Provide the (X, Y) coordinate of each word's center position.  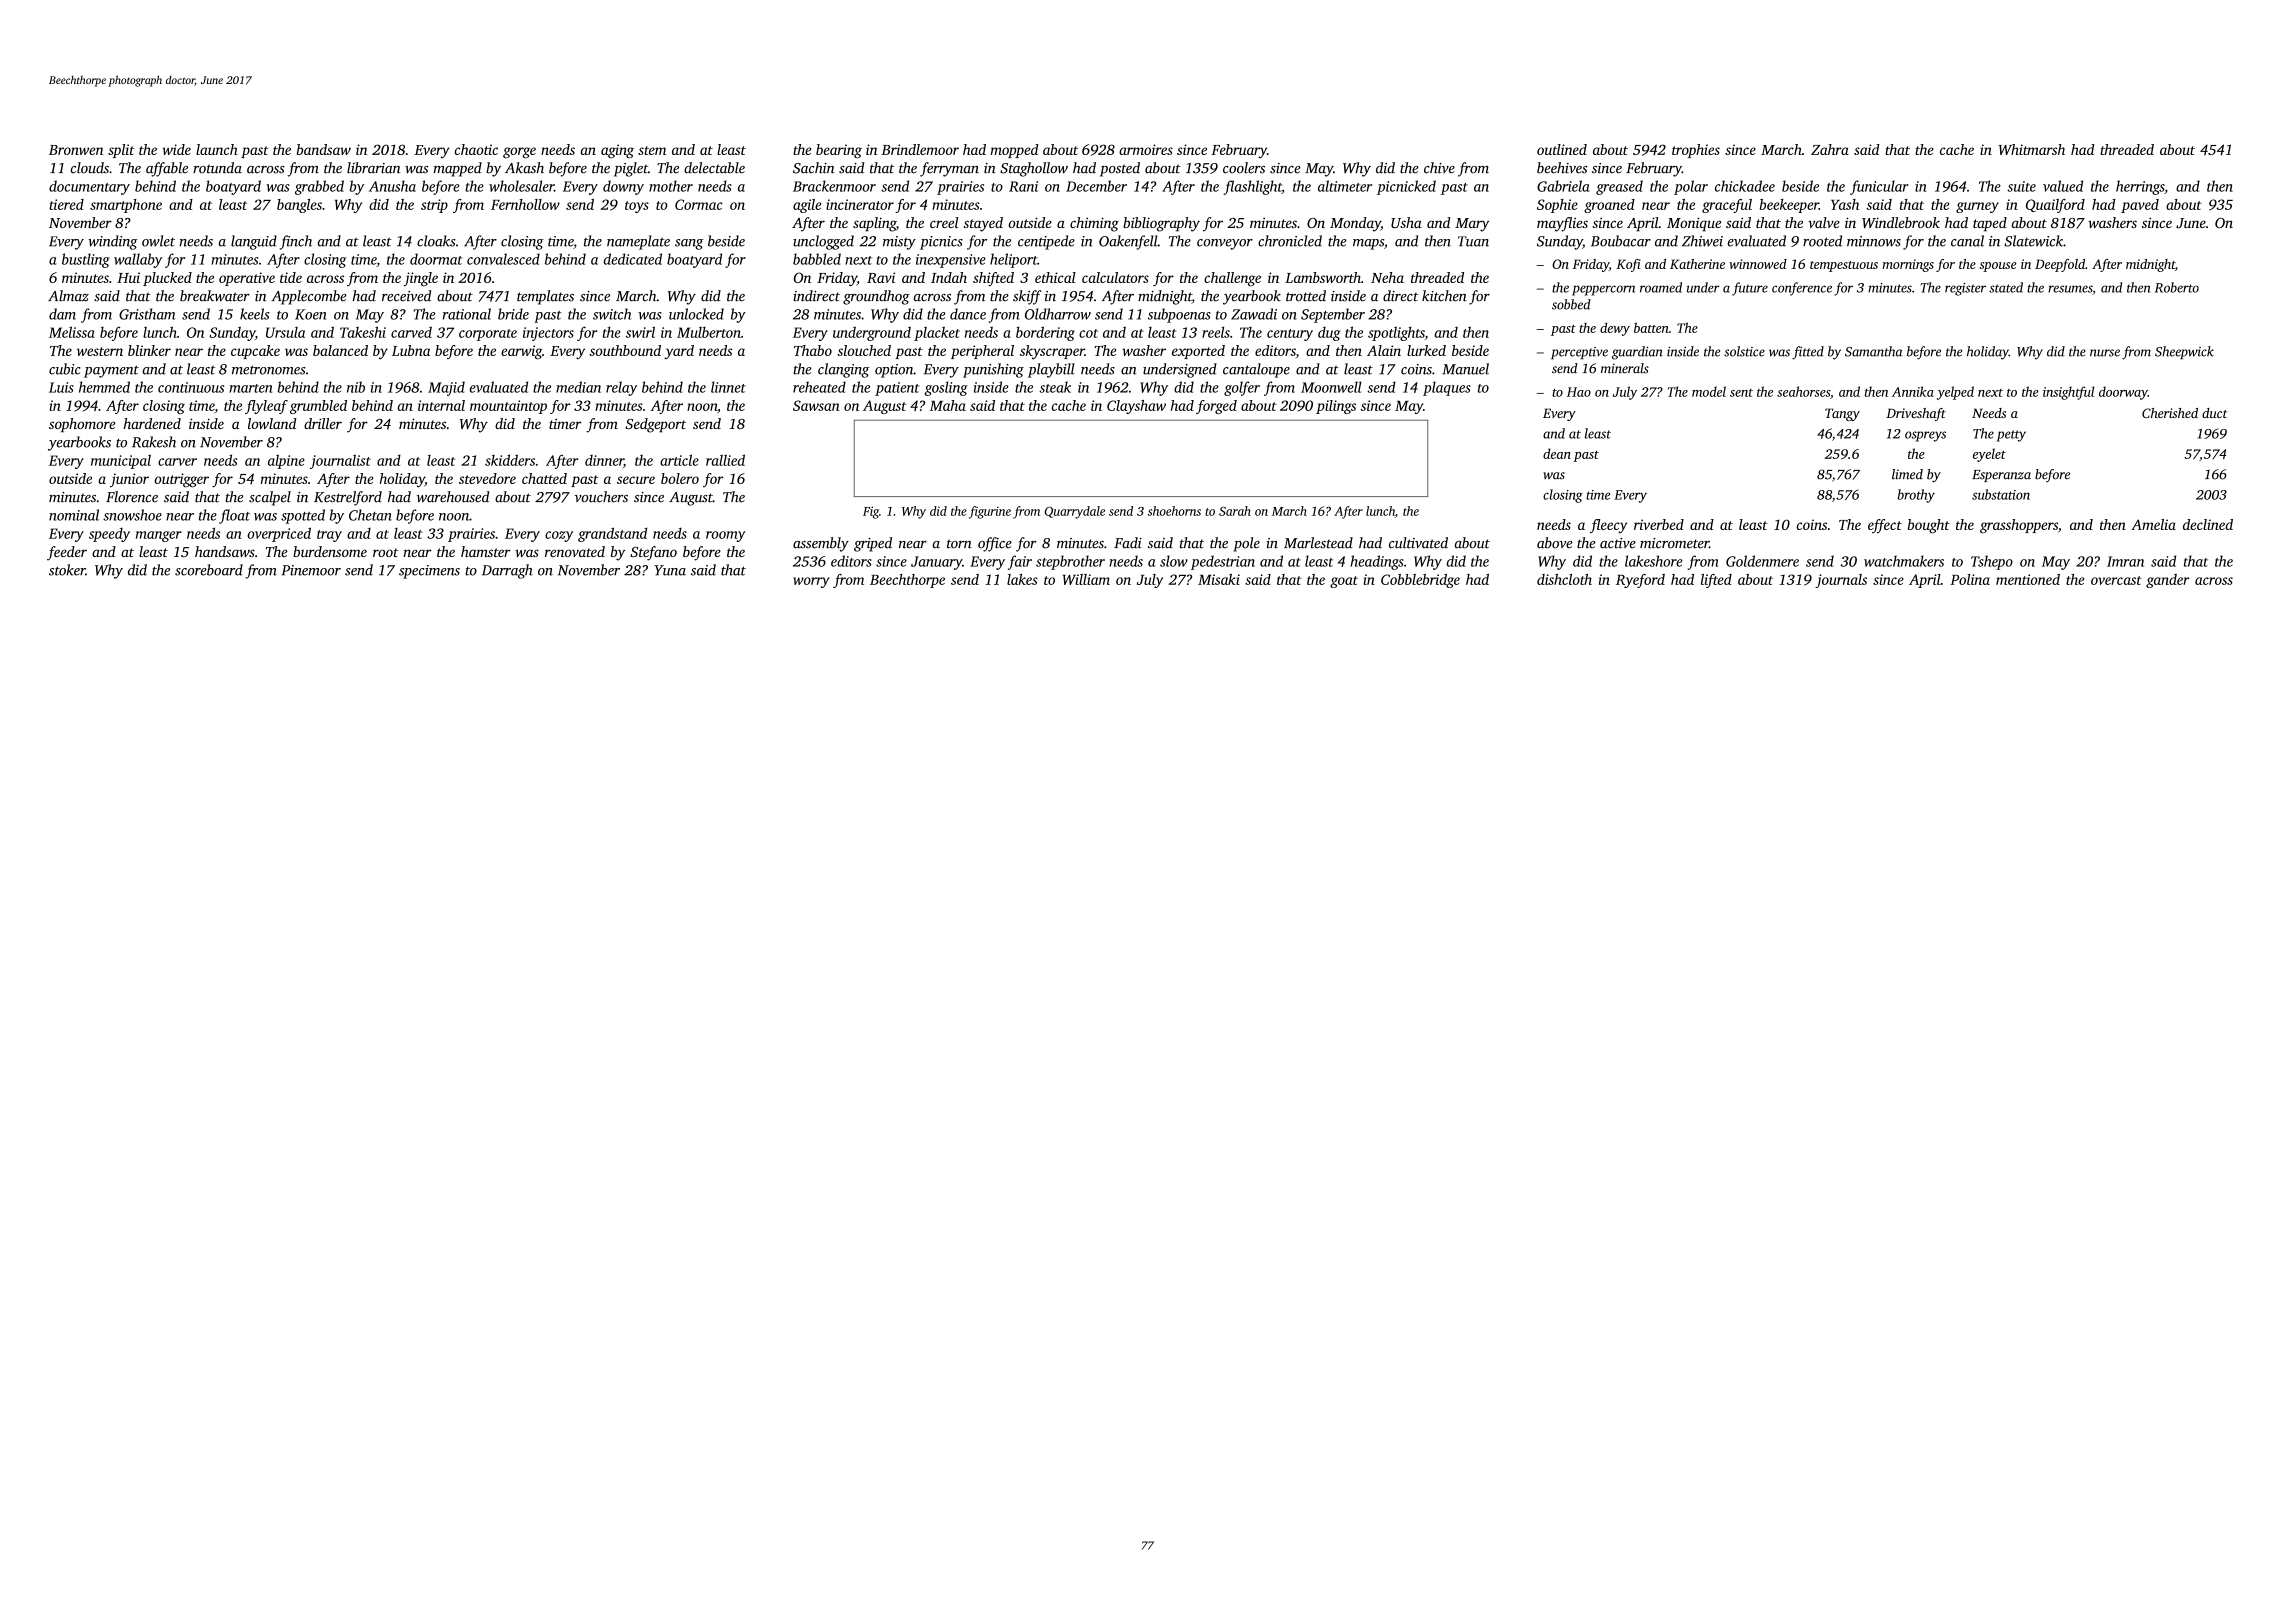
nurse (2105, 353)
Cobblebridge (1420, 581)
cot (1088, 333)
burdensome (330, 551)
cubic (65, 369)
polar (1691, 187)
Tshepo (1992, 562)
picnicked (1406, 187)
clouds (89, 168)
